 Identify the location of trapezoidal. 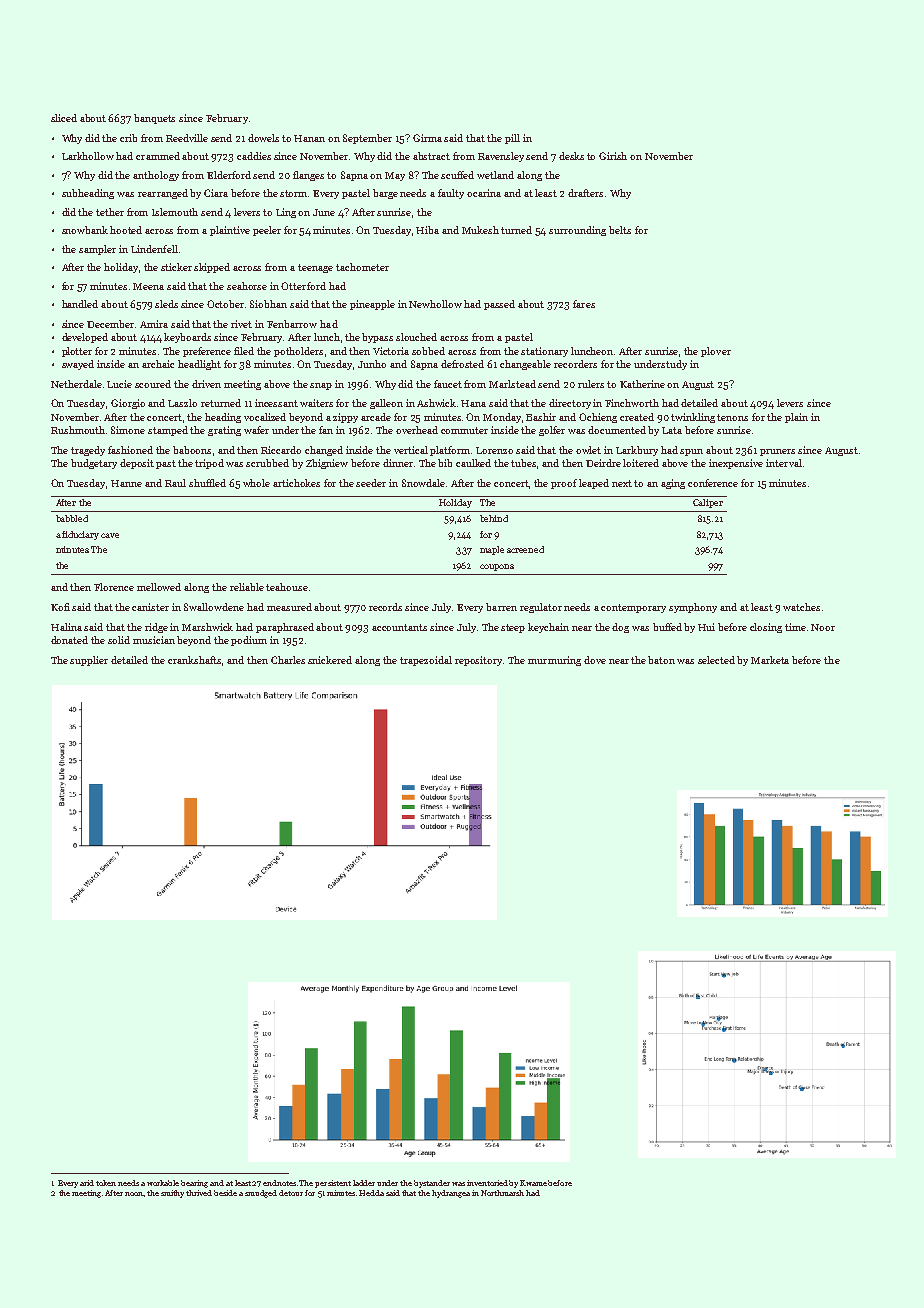
(426, 661).
